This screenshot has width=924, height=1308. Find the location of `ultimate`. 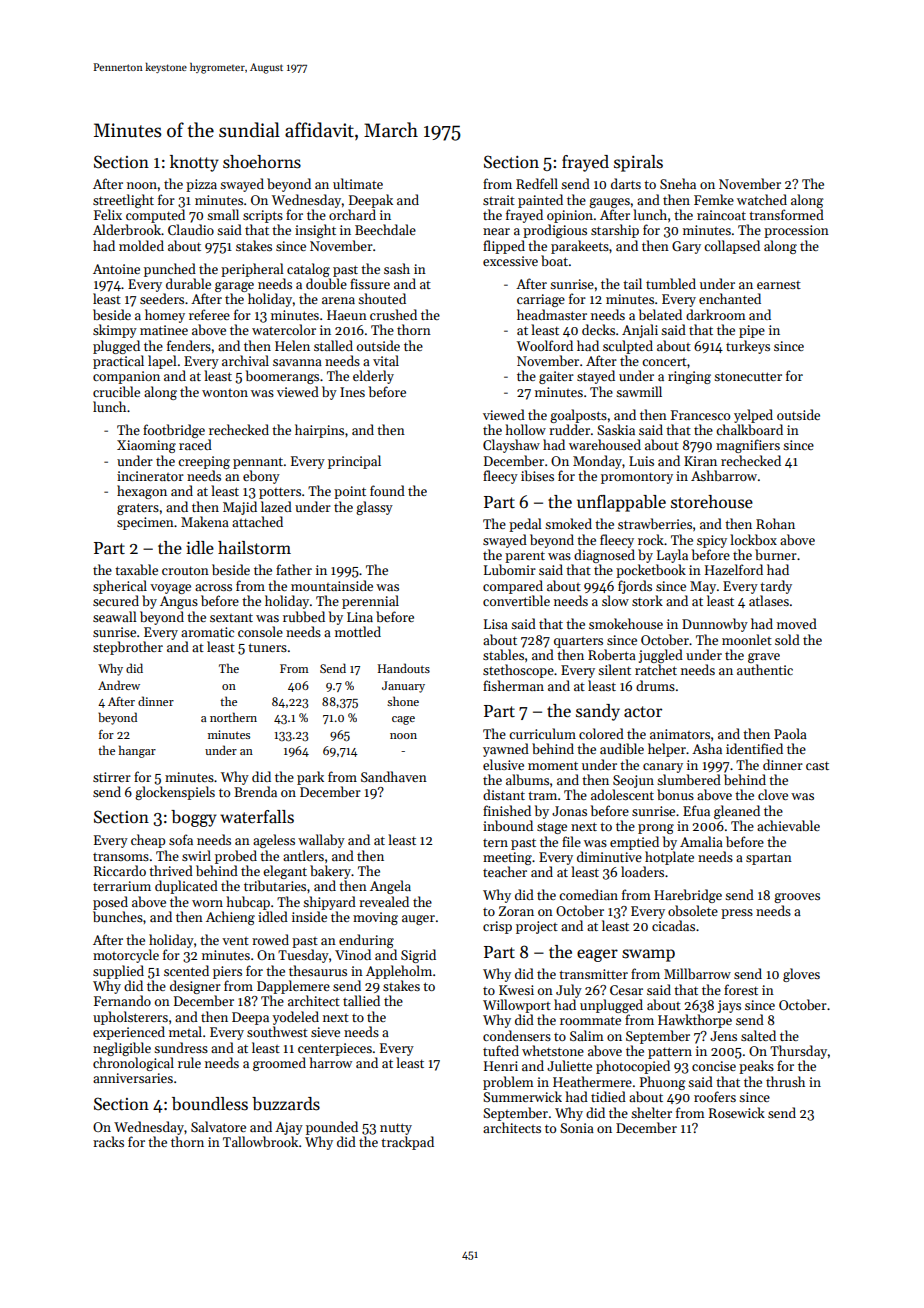

ultimate is located at coordinates (358, 183).
